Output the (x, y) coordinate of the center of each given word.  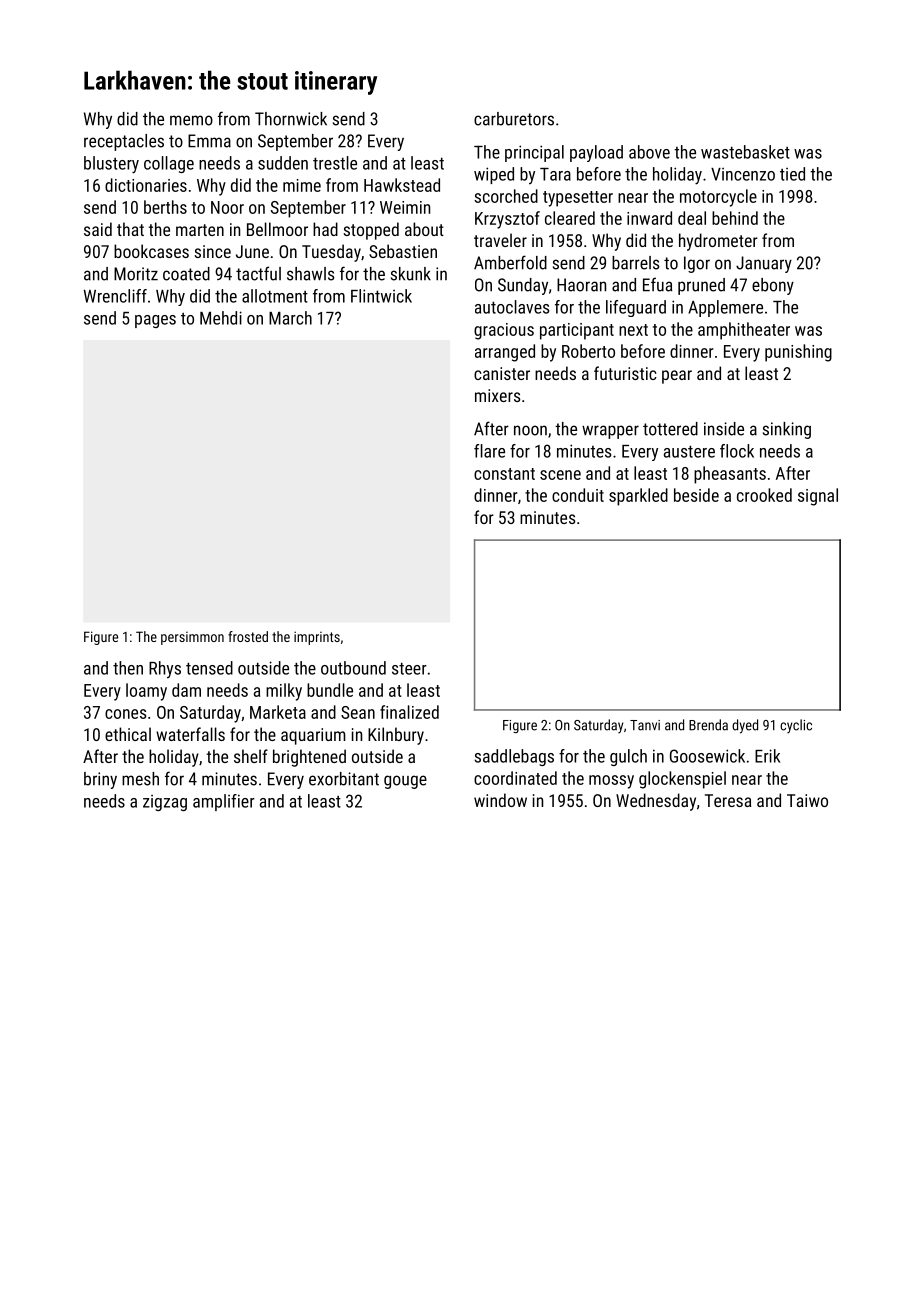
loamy (146, 692)
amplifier (224, 802)
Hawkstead (402, 185)
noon (530, 430)
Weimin (405, 207)
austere (689, 452)
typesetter (578, 199)
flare (489, 451)
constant (504, 474)
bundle (330, 690)
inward (649, 218)
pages (155, 321)
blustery (111, 165)
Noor (227, 207)
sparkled (638, 497)
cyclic (796, 726)
